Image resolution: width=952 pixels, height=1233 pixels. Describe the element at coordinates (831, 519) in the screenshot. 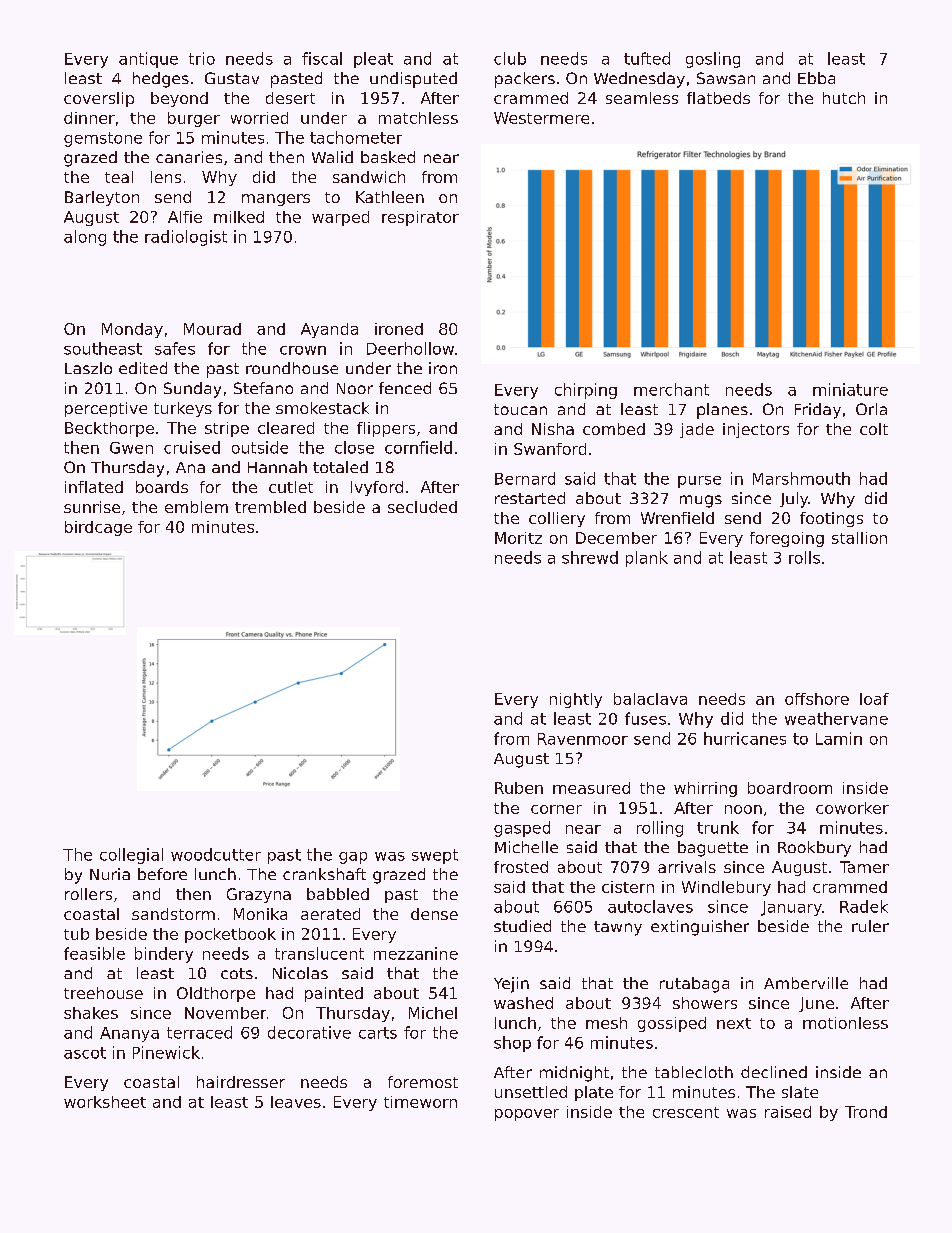

I see `footings` at that location.
